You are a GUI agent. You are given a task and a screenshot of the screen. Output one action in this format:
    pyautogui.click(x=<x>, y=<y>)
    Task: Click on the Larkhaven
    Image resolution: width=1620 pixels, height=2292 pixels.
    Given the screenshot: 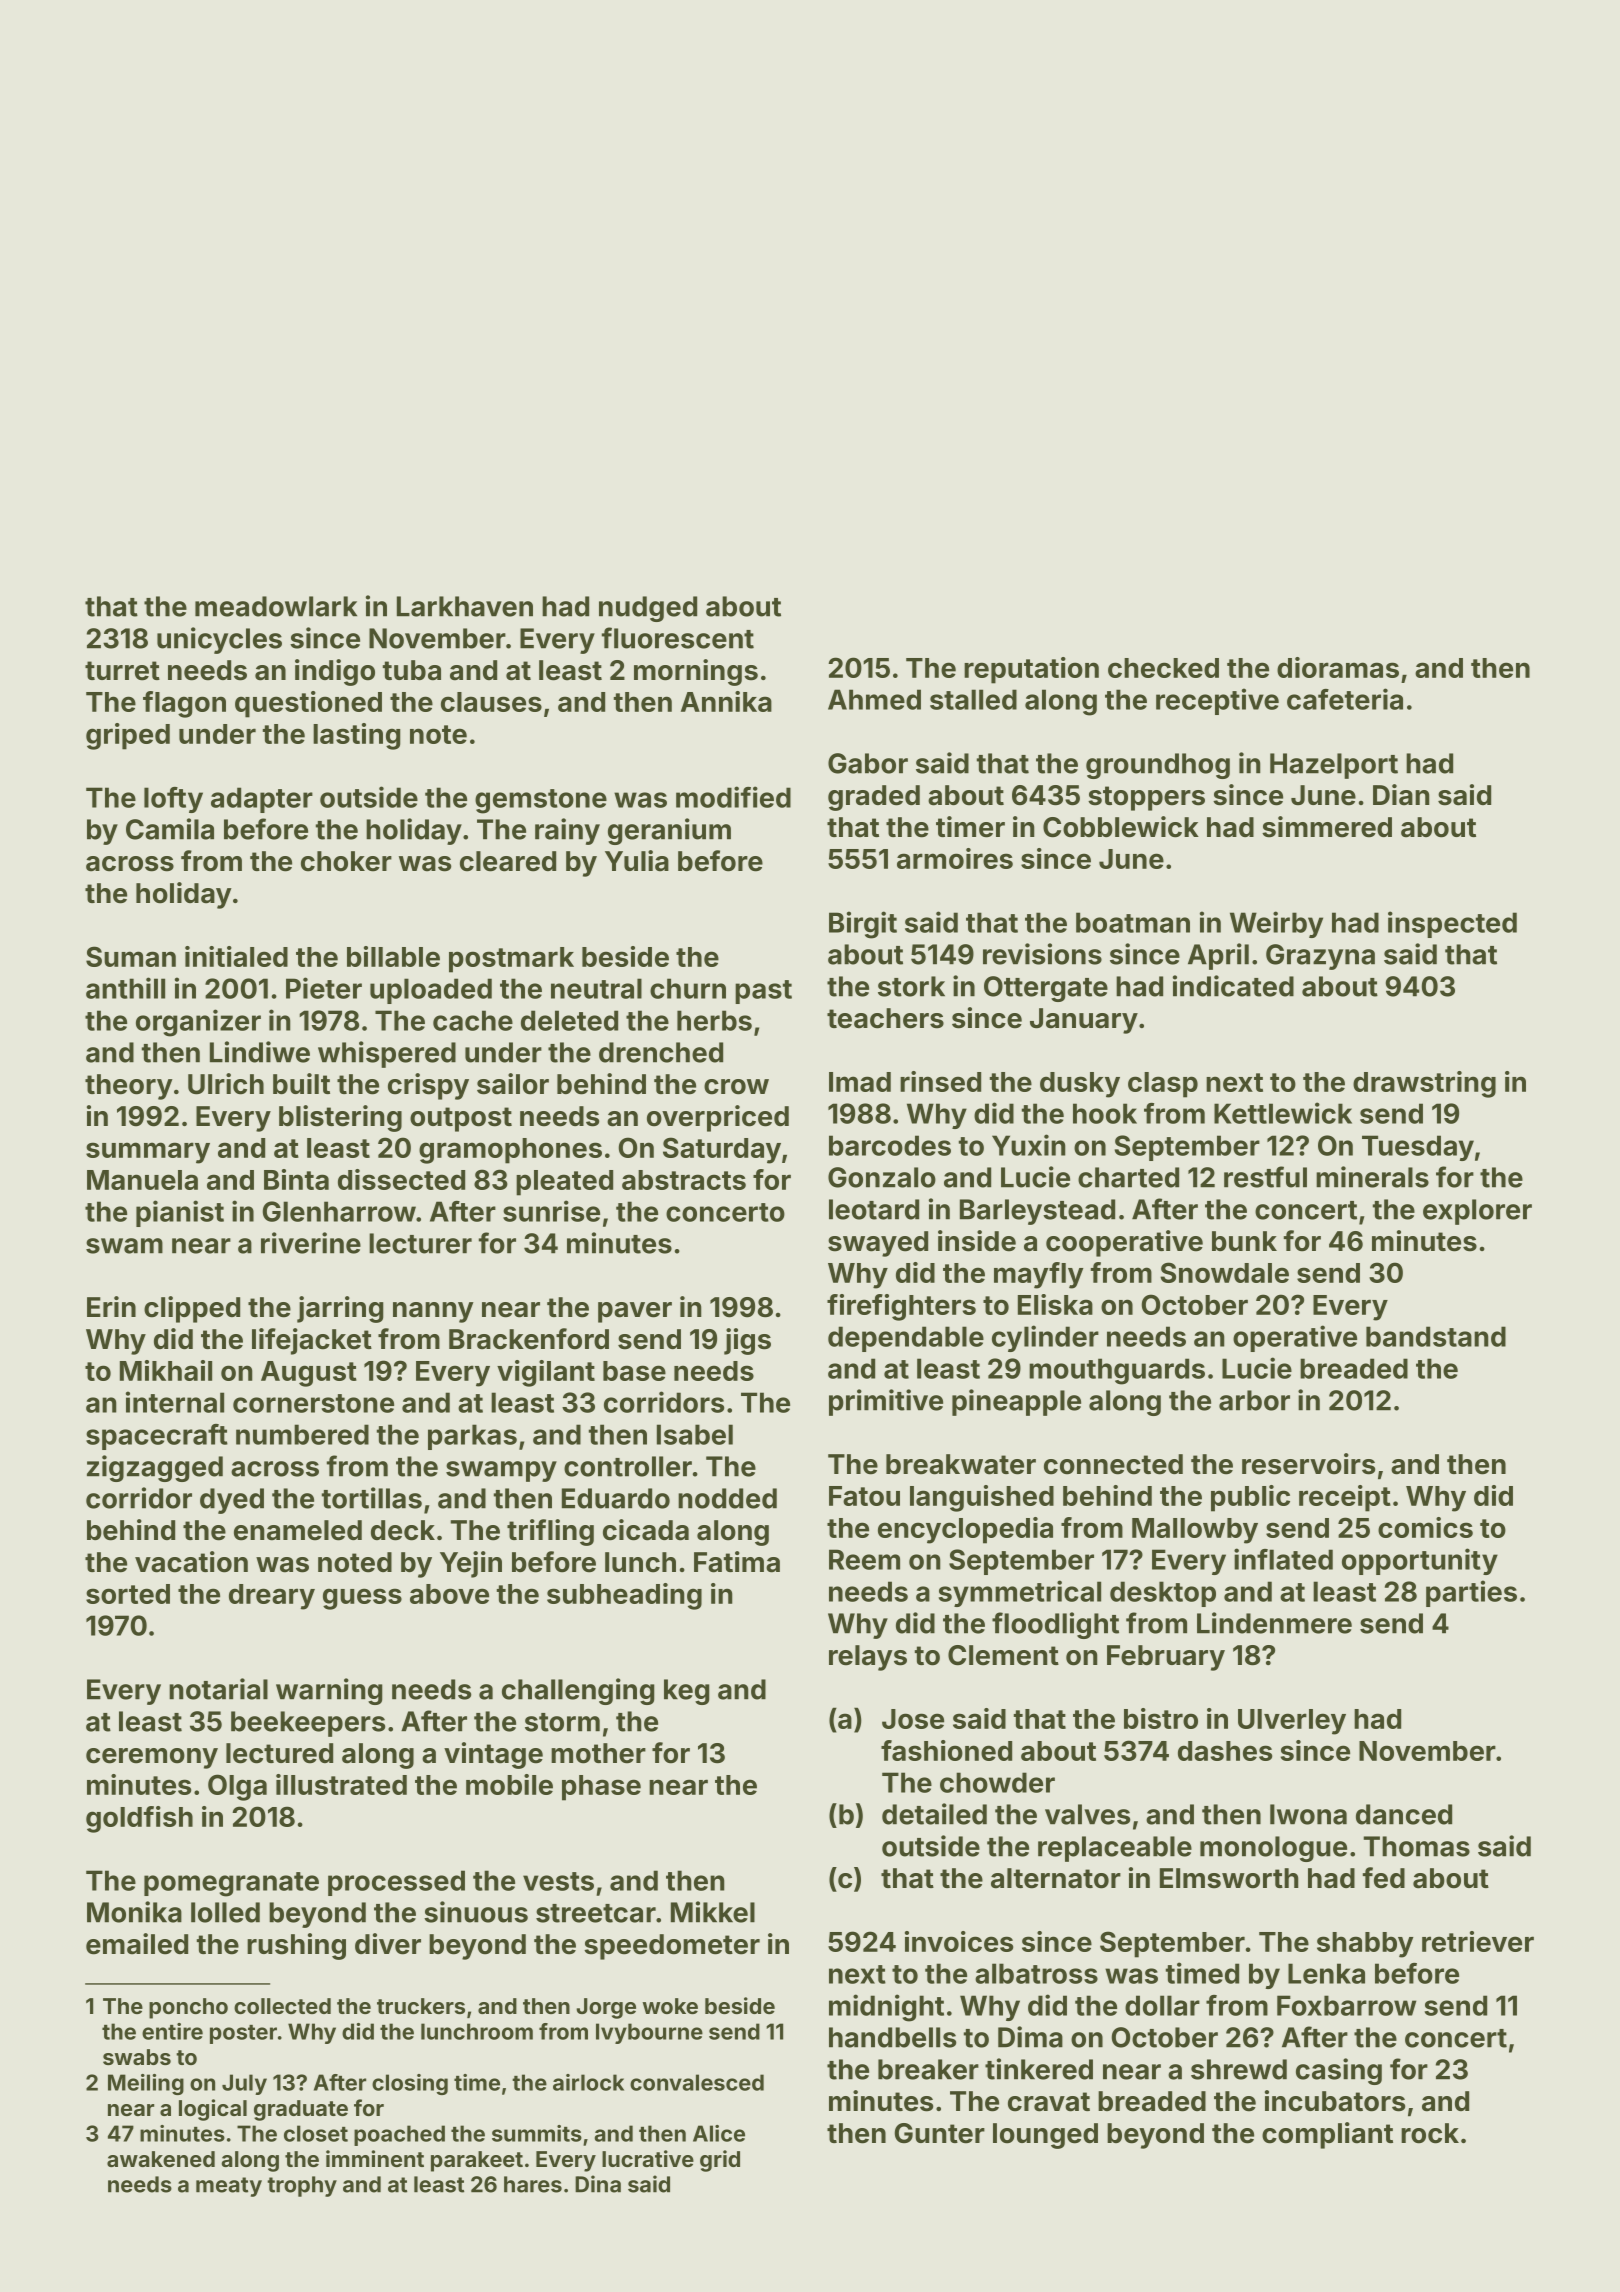 What is the action you would take?
    pyautogui.click(x=465, y=606)
